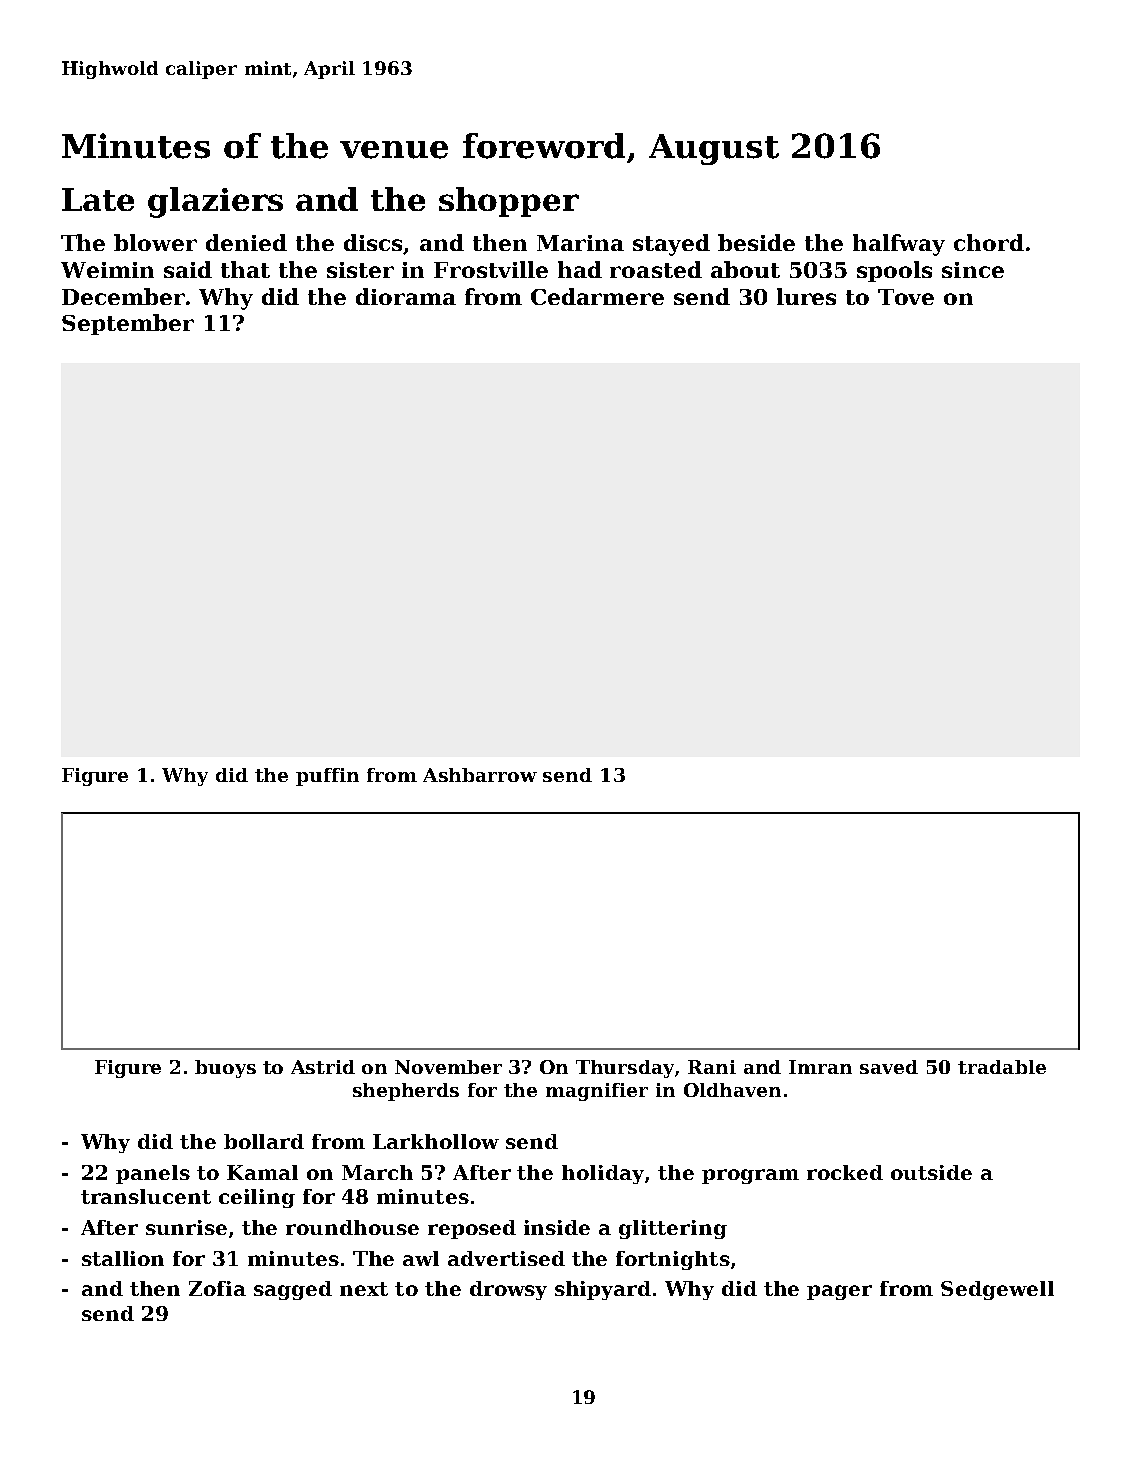  Describe the element at coordinates (480, 775) in the screenshot. I see `Ashbarrow` at that location.
